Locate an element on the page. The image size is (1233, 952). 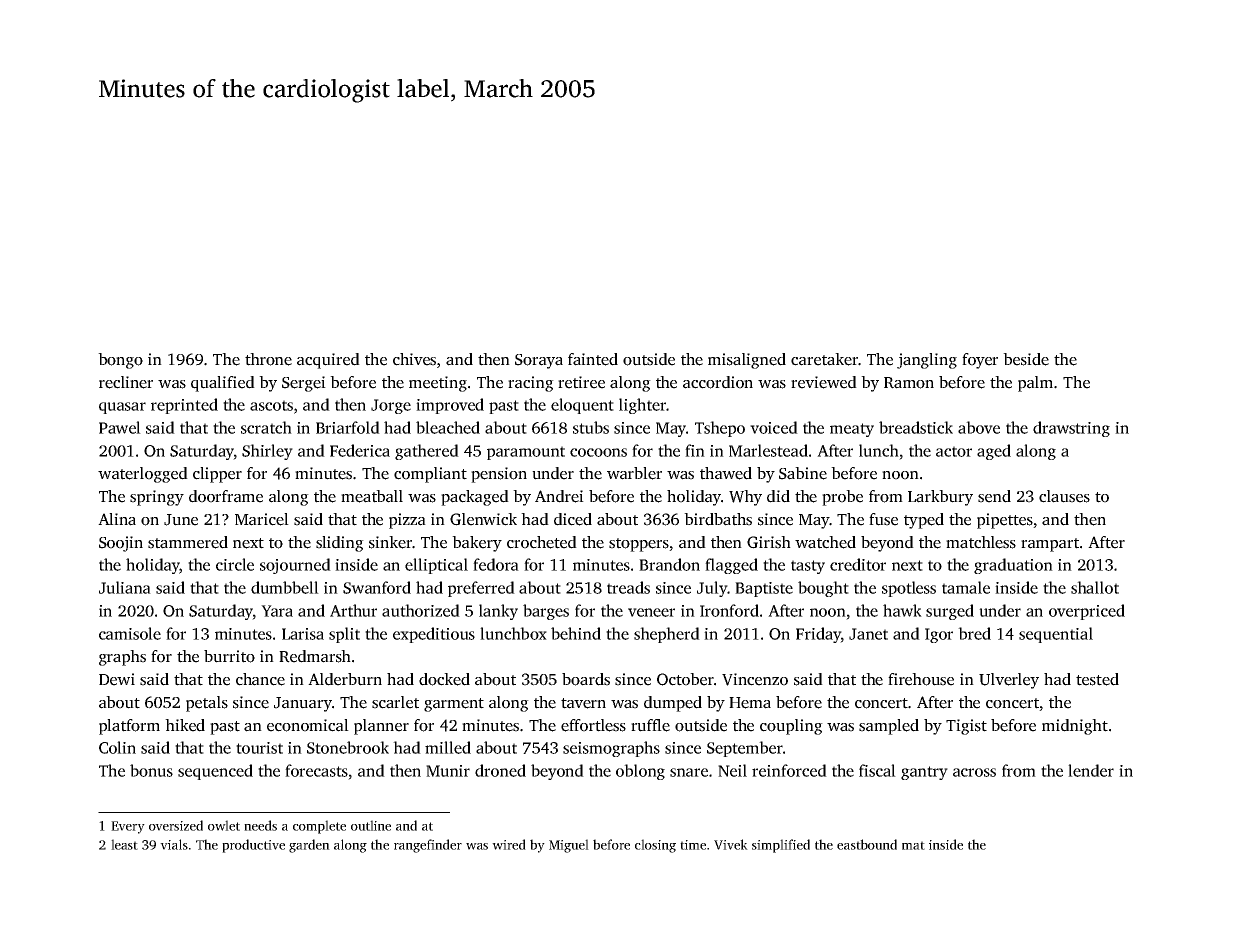
thawed is located at coordinates (726, 473).
